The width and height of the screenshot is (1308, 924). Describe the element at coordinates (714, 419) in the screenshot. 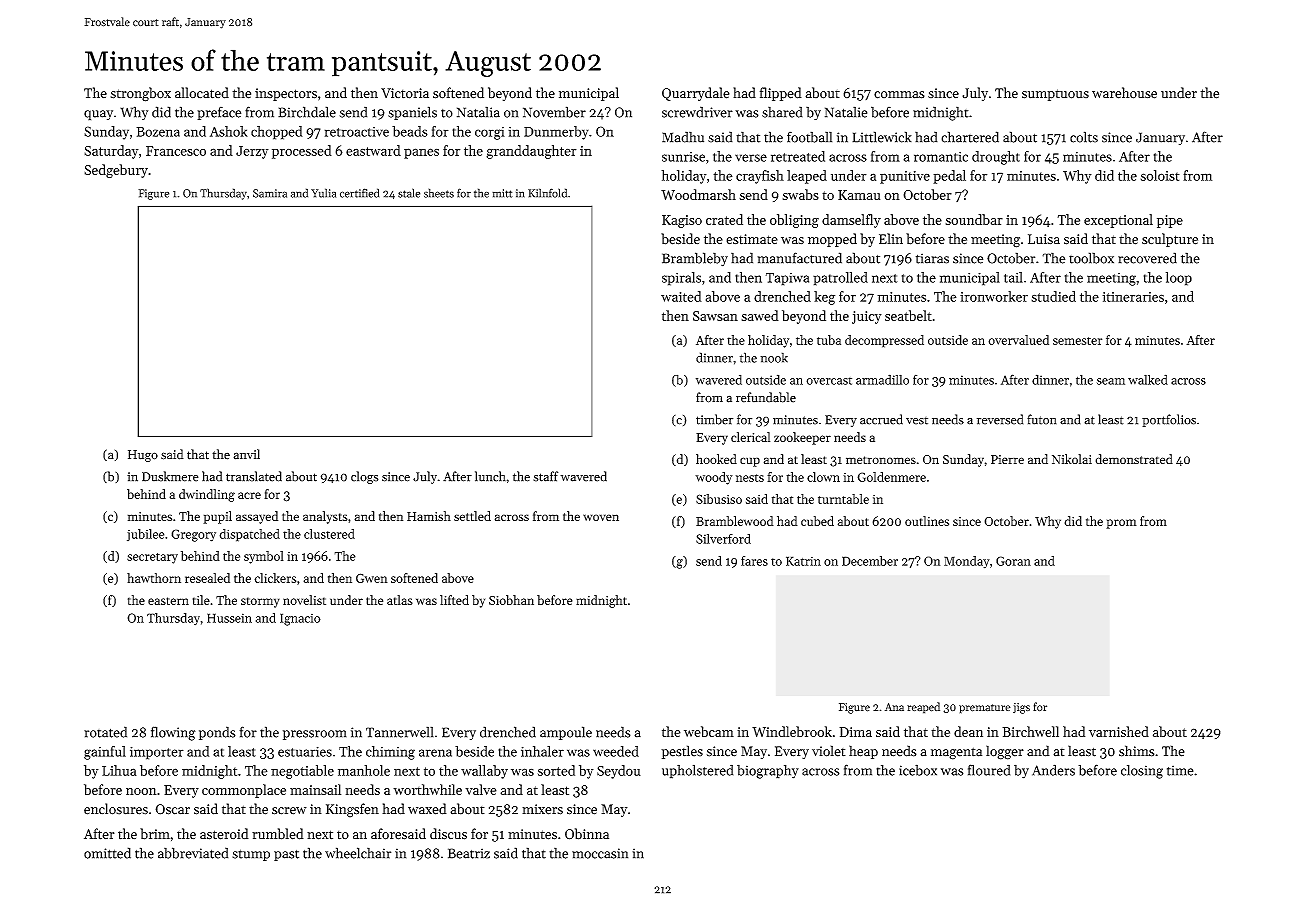

I see `timber` at that location.
